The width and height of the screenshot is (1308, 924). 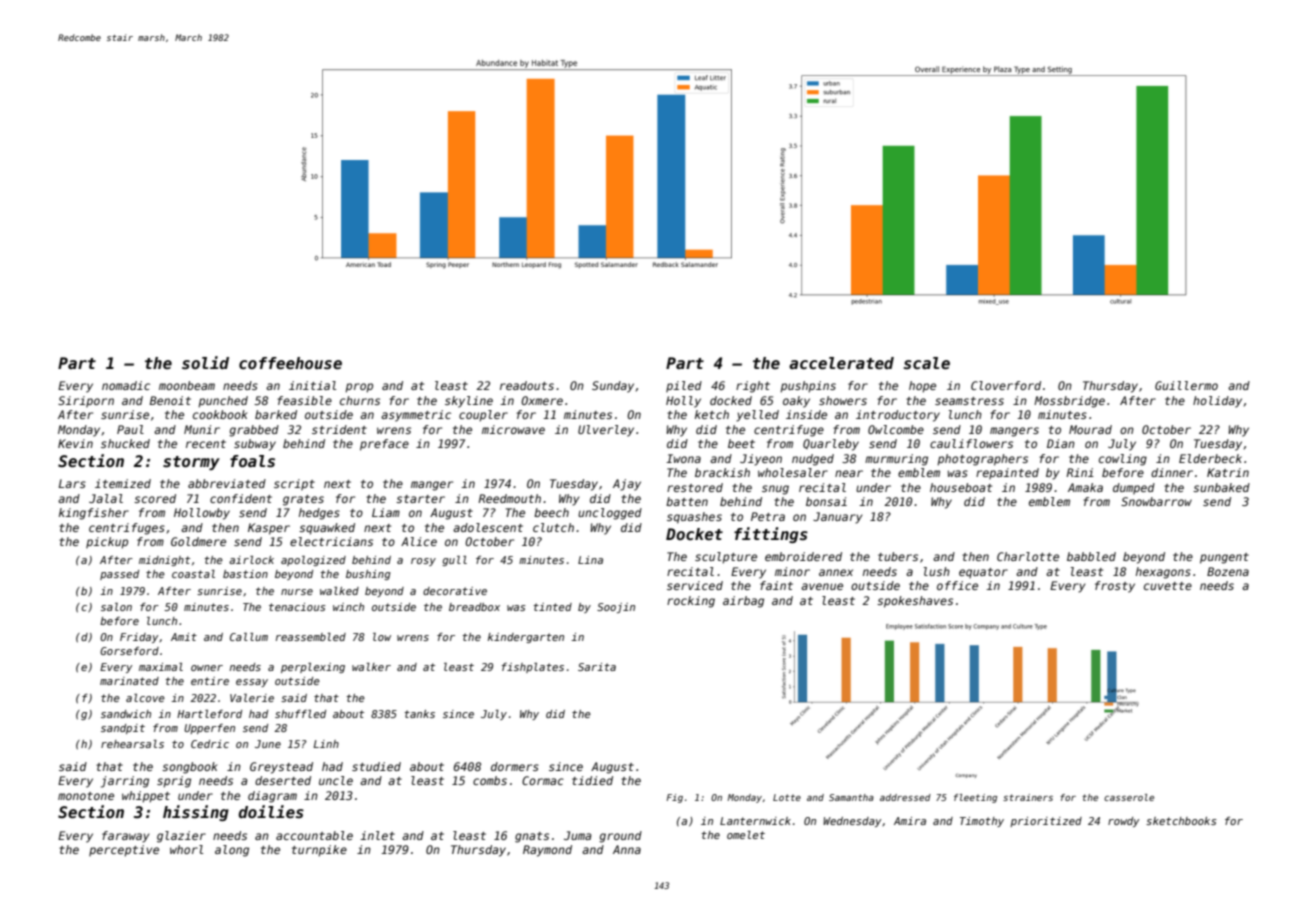 I want to click on hissing, so click(x=196, y=813).
